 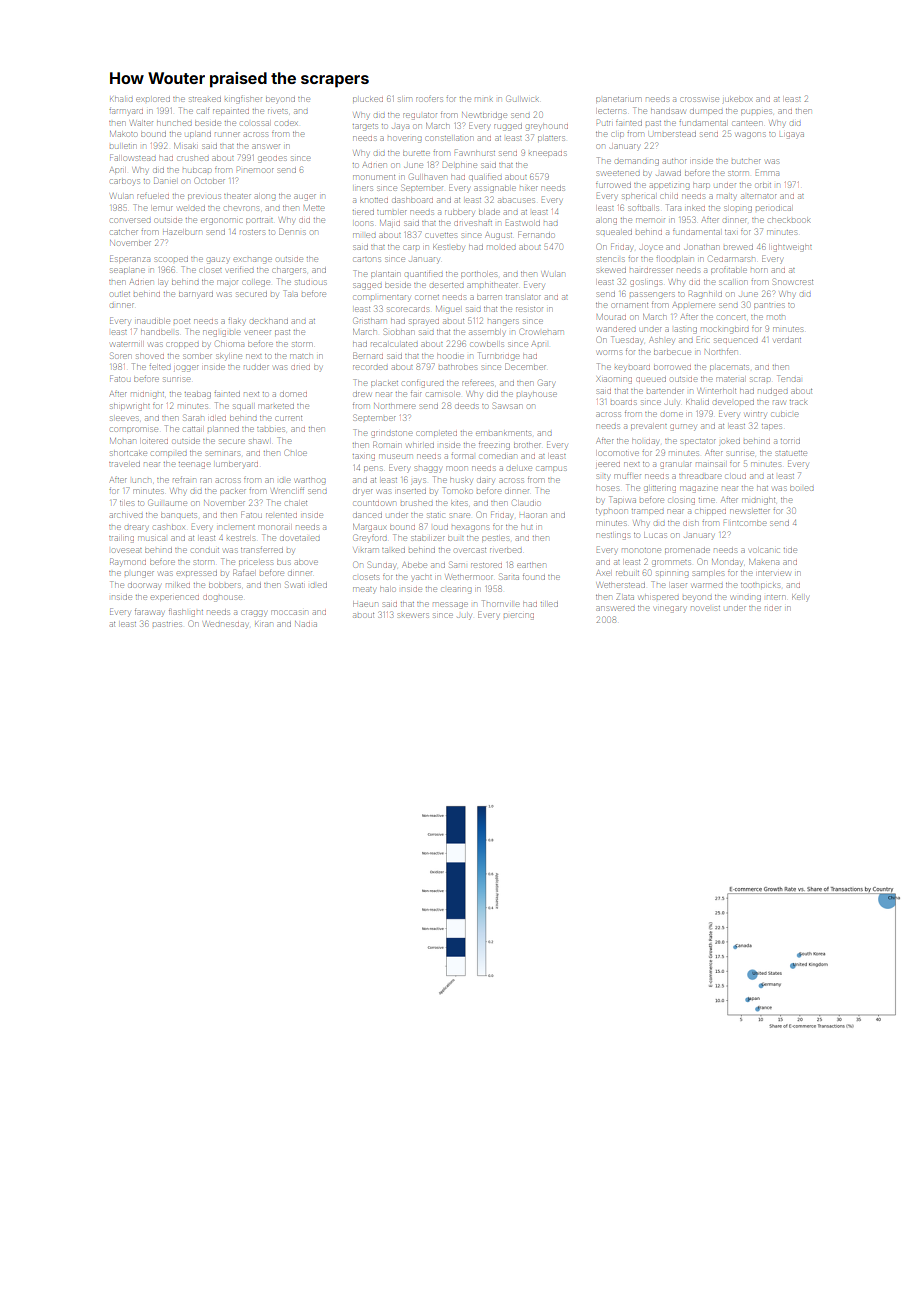 I want to click on Mohan, so click(x=123, y=441).
